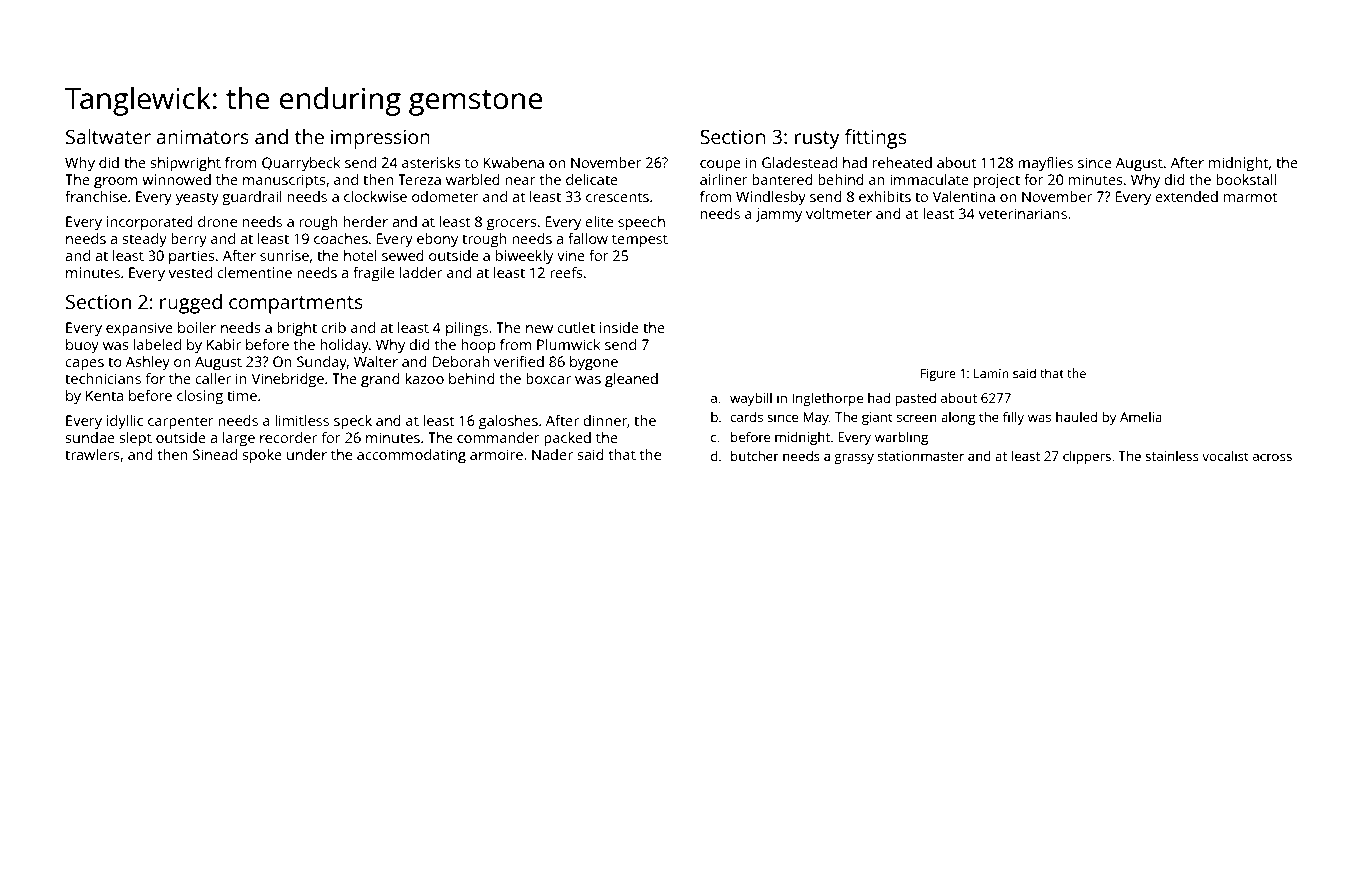 This screenshot has height=887, width=1372. Describe the element at coordinates (964, 196) in the screenshot. I see `Valentina` at that location.
